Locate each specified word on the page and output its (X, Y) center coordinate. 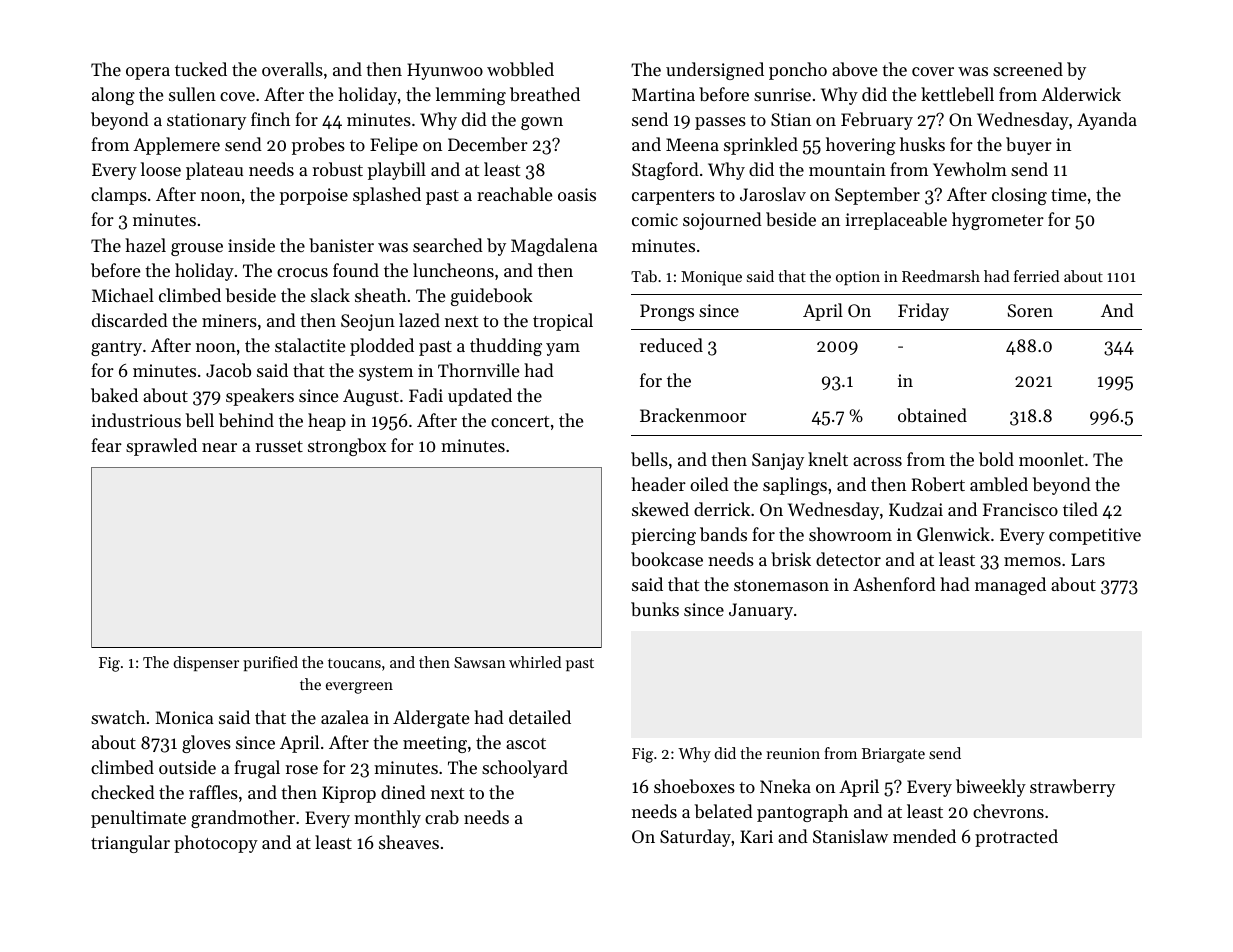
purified (270, 663)
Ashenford (894, 584)
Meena (692, 144)
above (854, 69)
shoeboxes (694, 786)
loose (161, 169)
